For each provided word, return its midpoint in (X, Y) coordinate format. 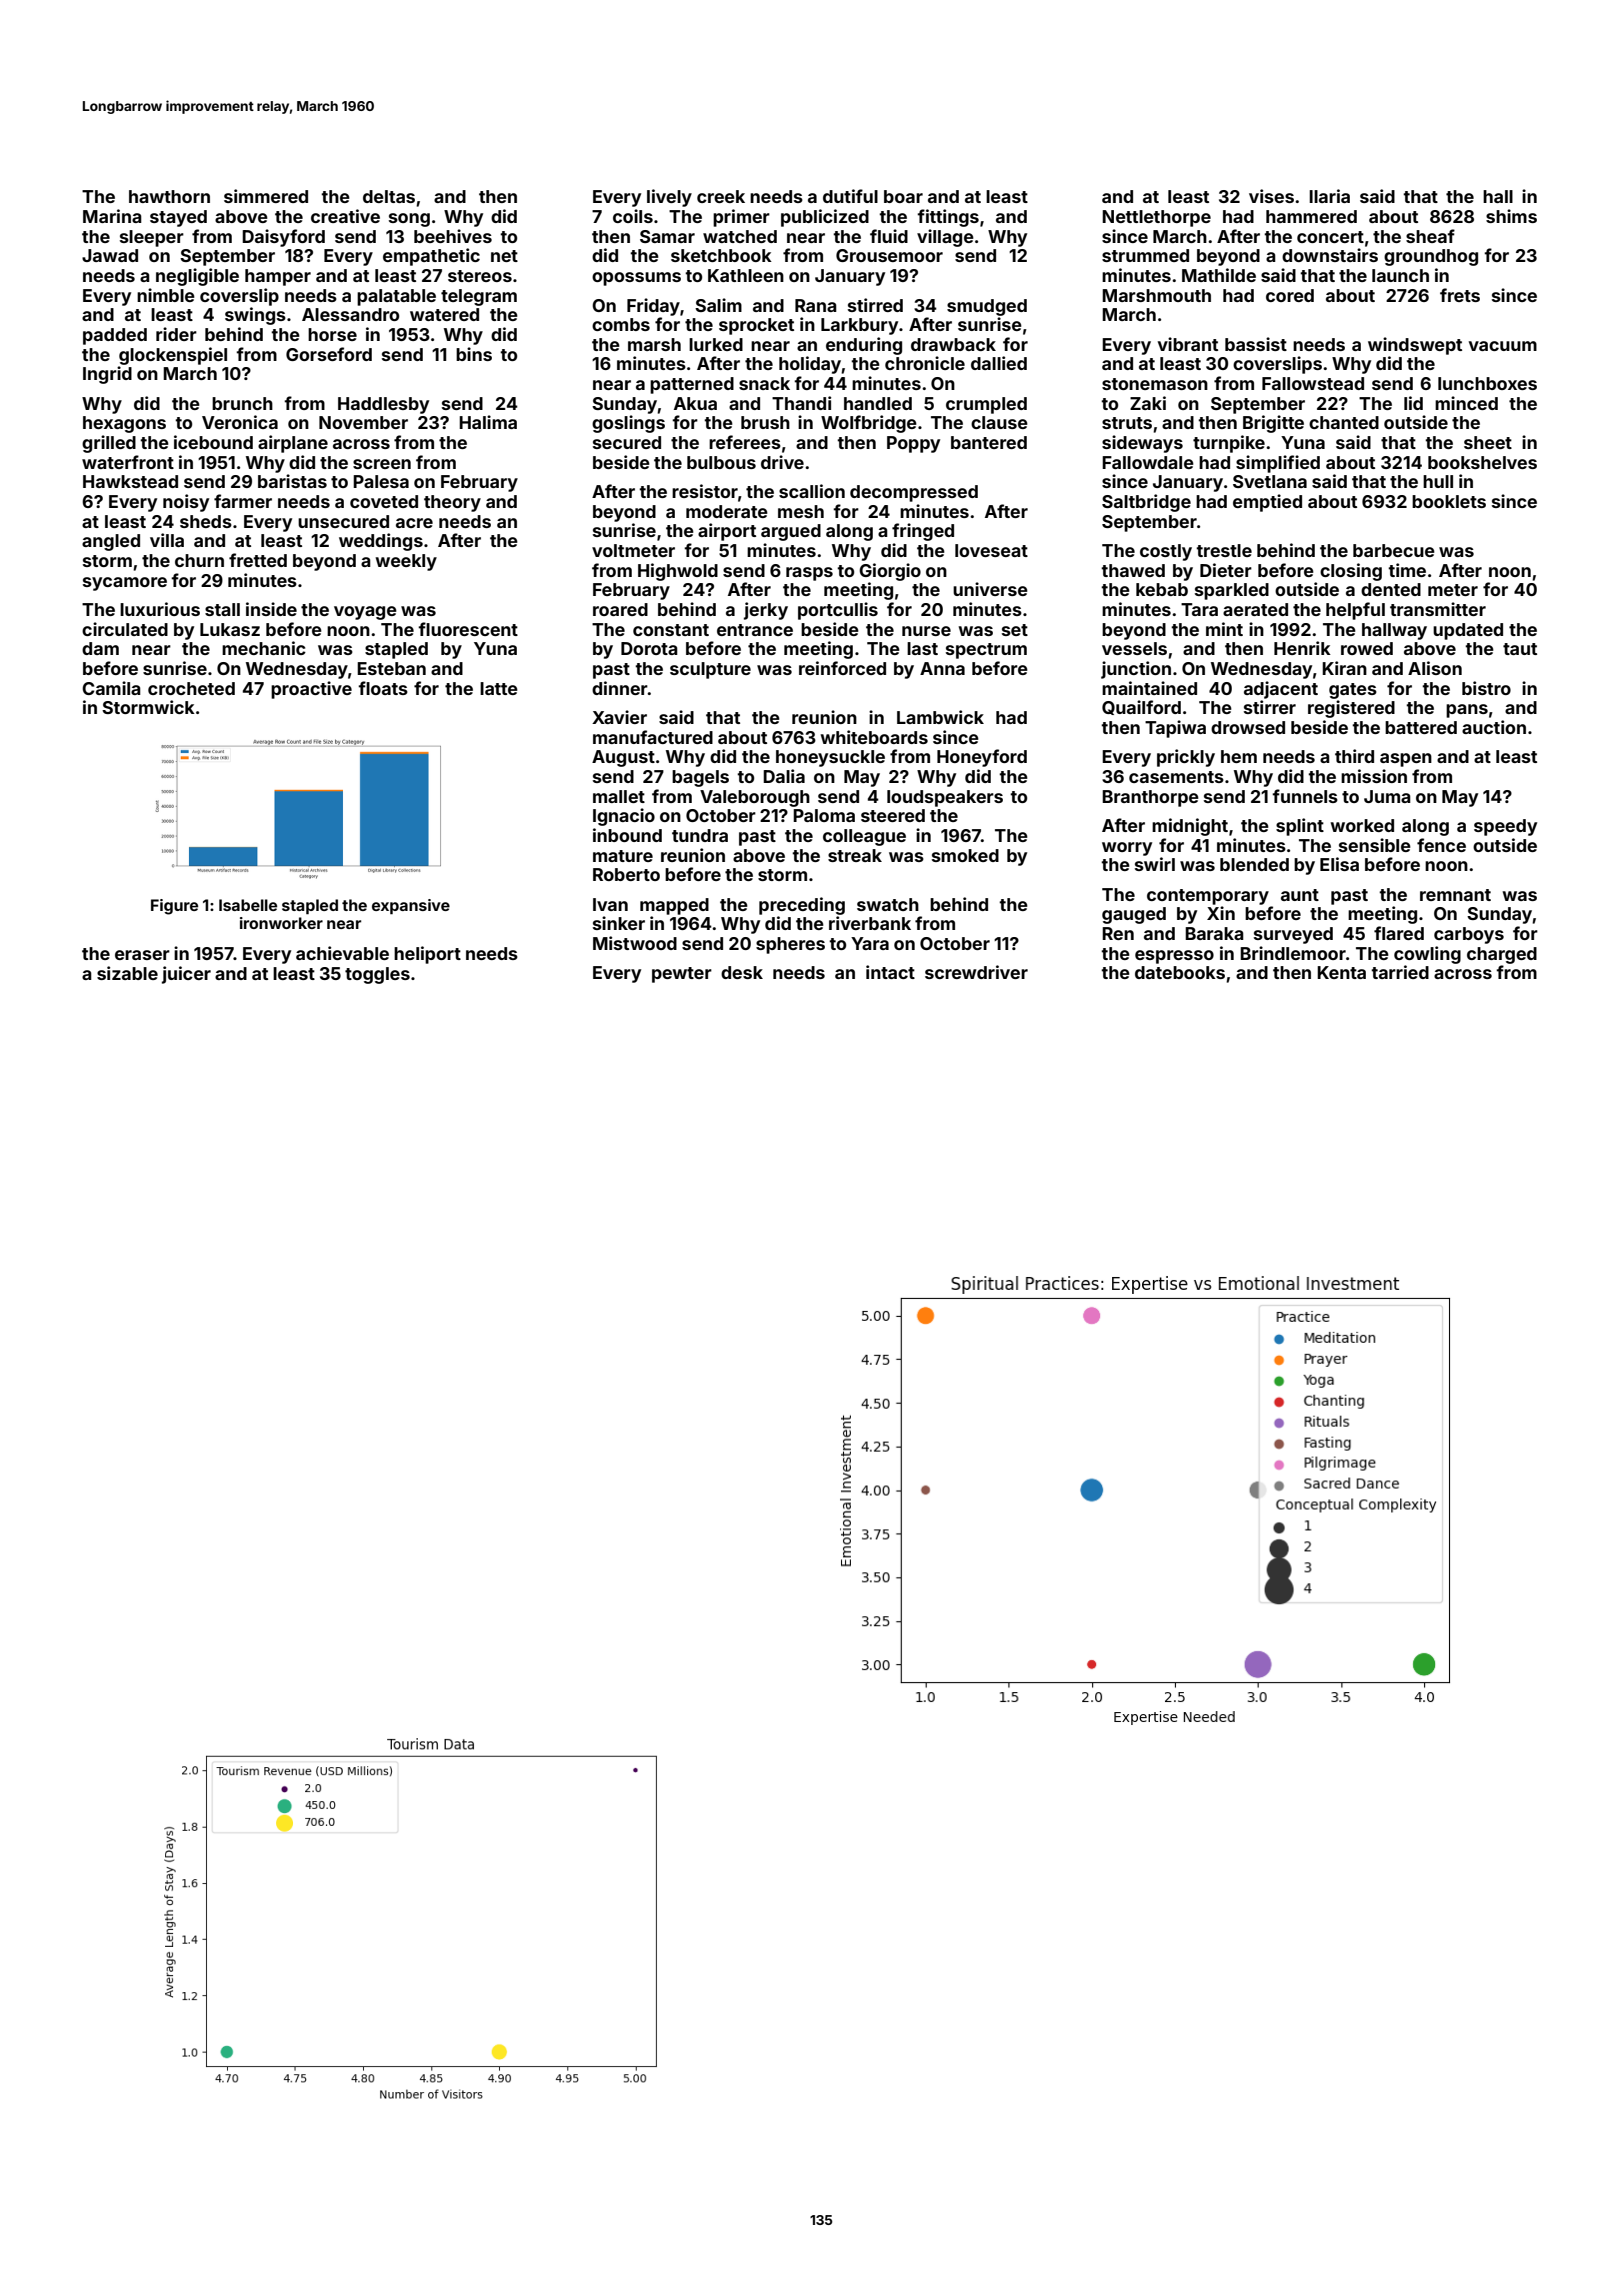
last (922, 648)
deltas (389, 196)
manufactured (653, 737)
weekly (406, 562)
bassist (1256, 344)
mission (1374, 776)
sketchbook (721, 255)
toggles (377, 975)
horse (332, 334)
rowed (1367, 648)
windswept (1415, 346)
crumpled (986, 405)
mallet (619, 796)
